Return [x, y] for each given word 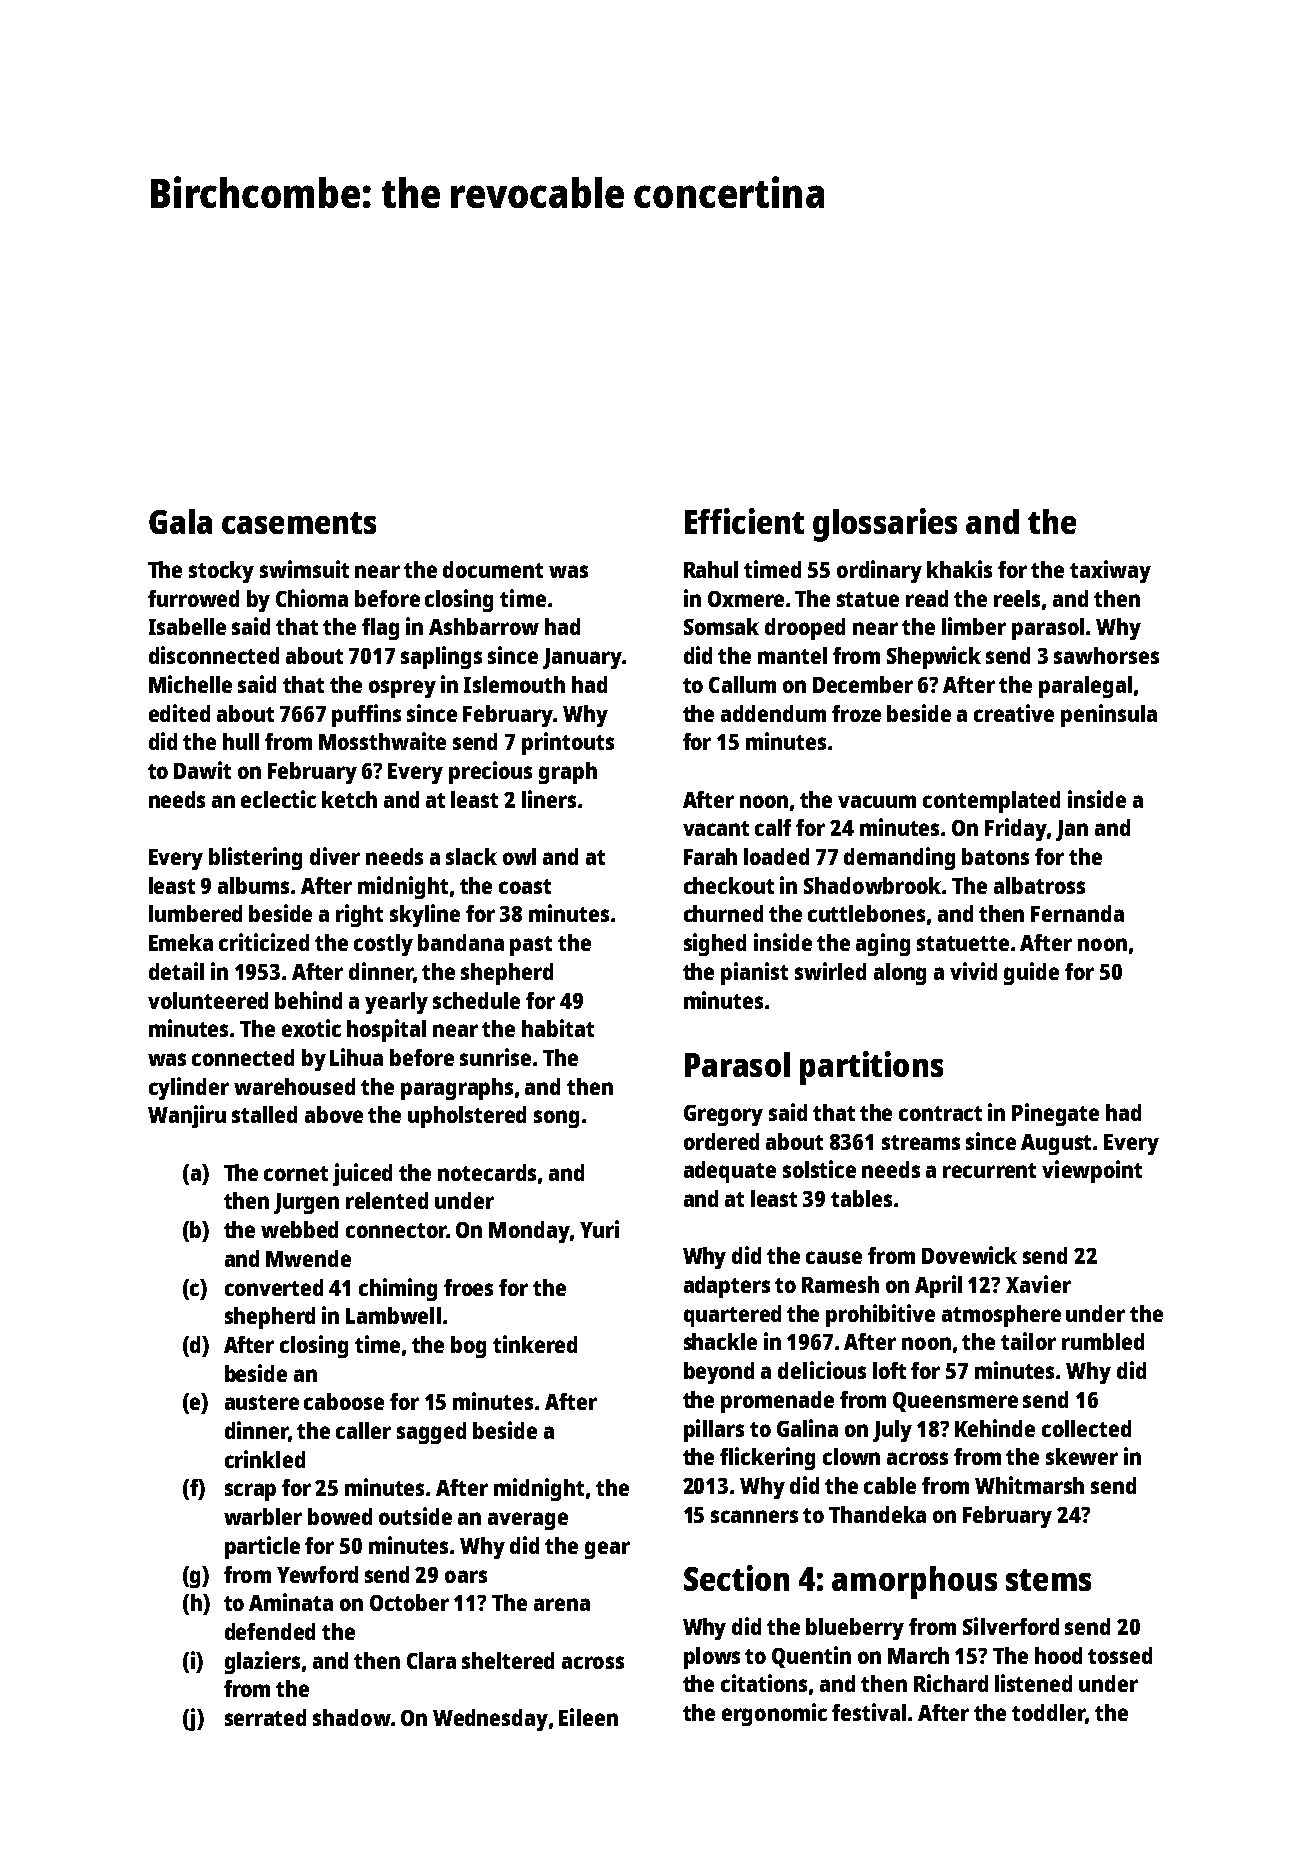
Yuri [599, 1229]
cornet [296, 1173]
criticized [264, 942]
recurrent [989, 1170]
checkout [729, 885]
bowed [340, 1516]
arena [562, 1604]
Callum [742, 684]
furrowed [193, 598]
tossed [1120, 1655]
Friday [1016, 829]
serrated [265, 1717]
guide [1031, 973]
